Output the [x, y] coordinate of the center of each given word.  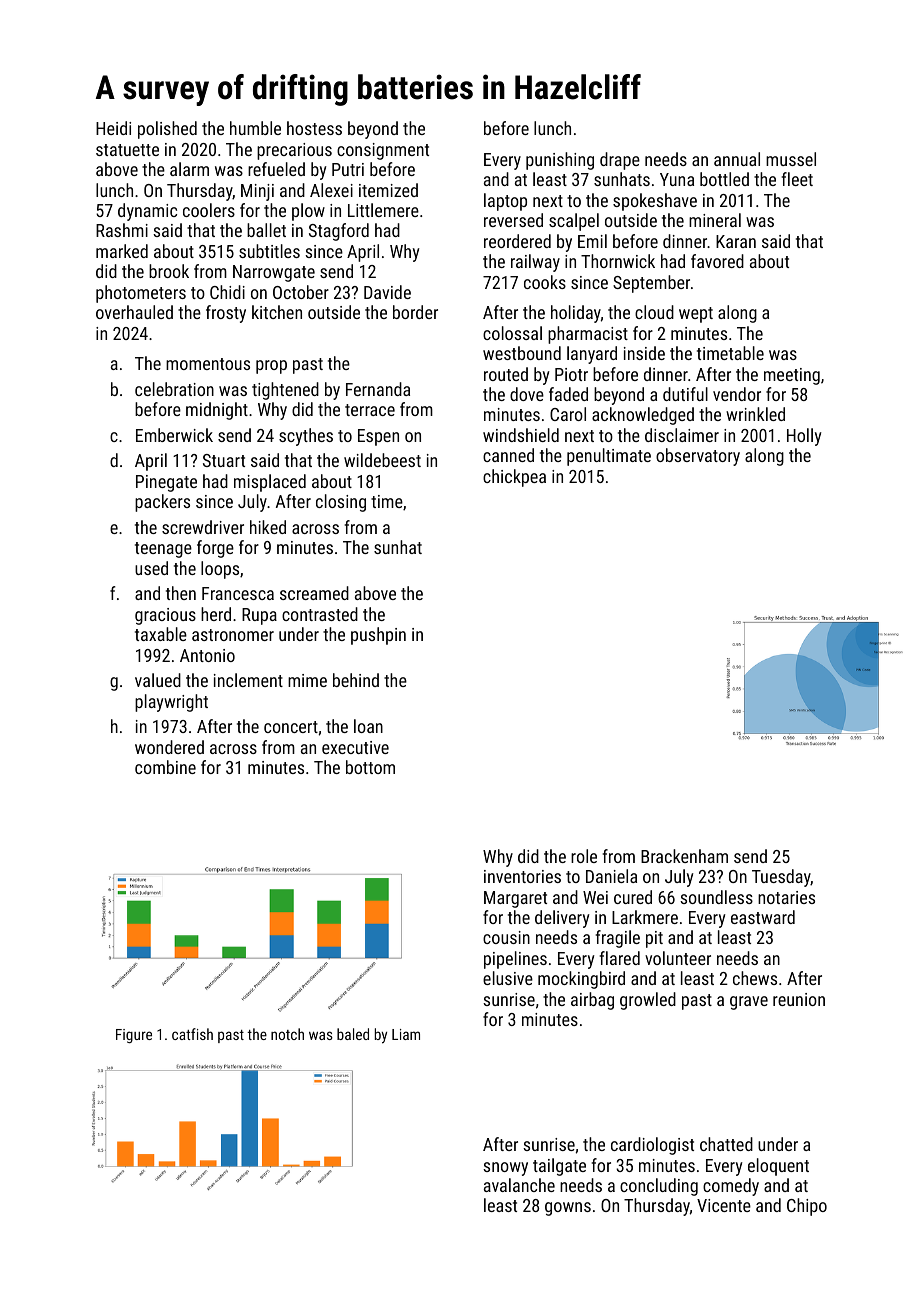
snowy [505, 1169]
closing [341, 503]
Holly [804, 437]
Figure [134, 1036]
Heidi [113, 128]
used [151, 568]
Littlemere [383, 210]
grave [749, 1003]
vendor [737, 394]
